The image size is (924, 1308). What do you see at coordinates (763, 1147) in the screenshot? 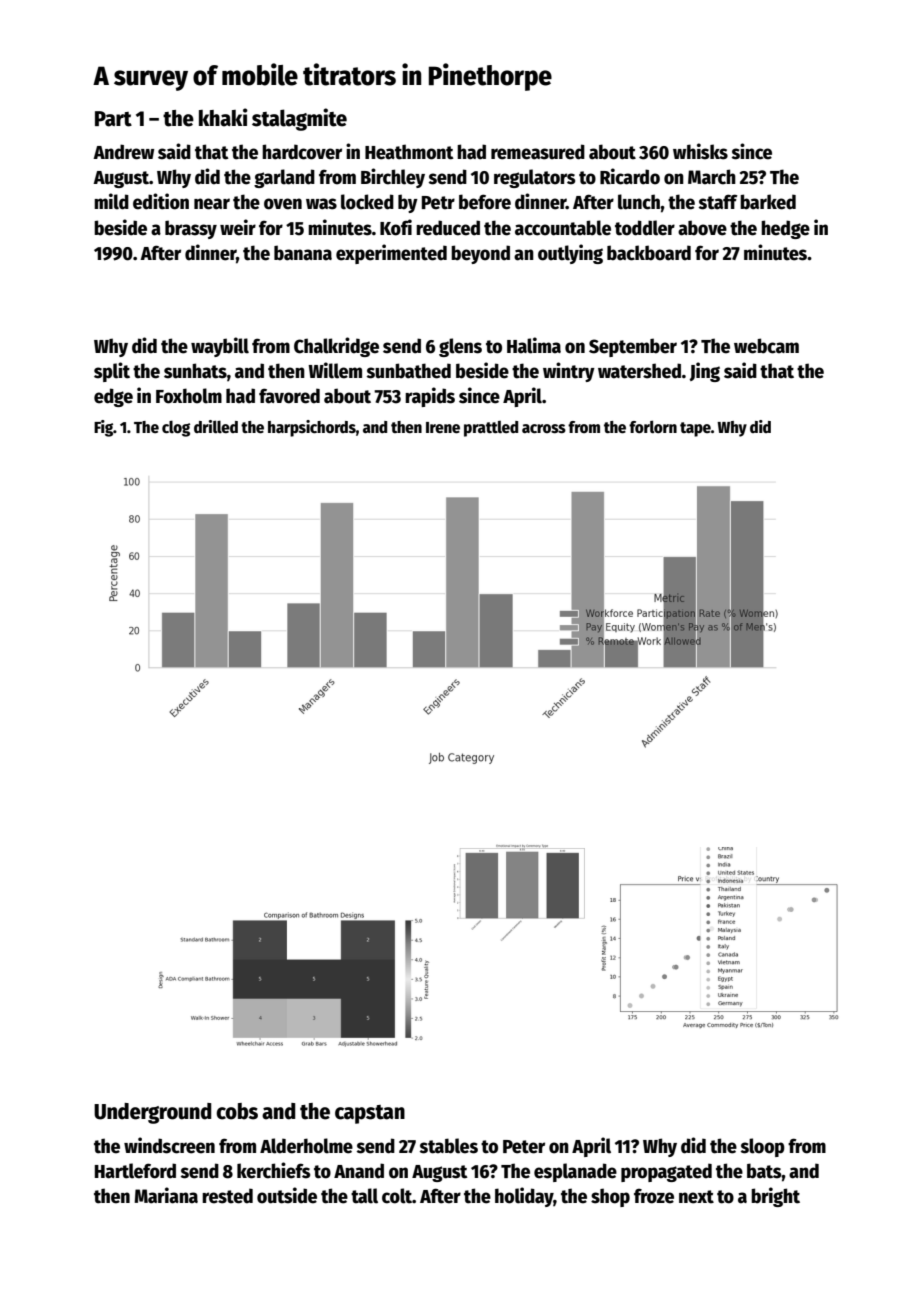
I see `sloop` at bounding box center [763, 1147].
